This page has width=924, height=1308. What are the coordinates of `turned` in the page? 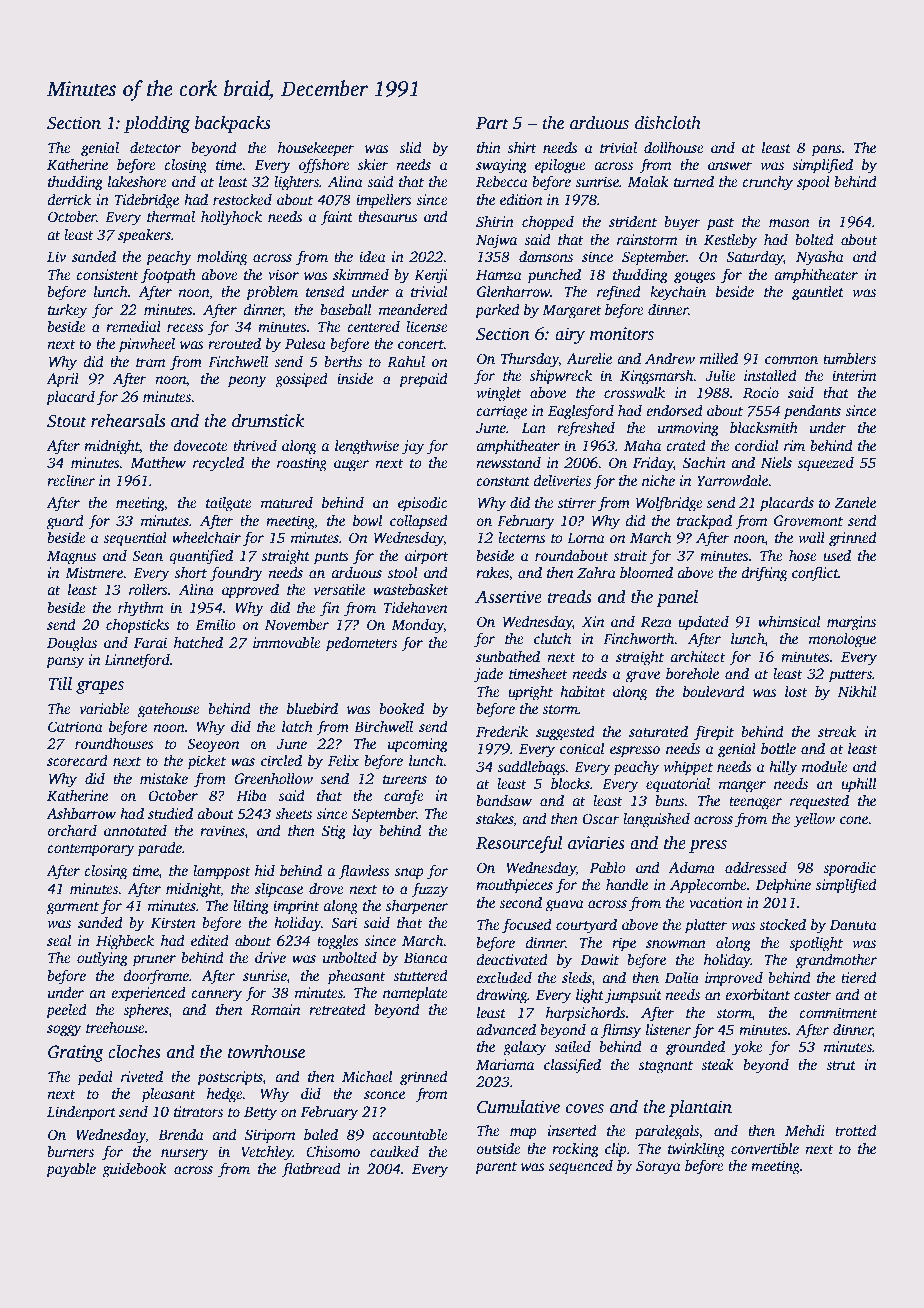 It's located at (694, 181).
